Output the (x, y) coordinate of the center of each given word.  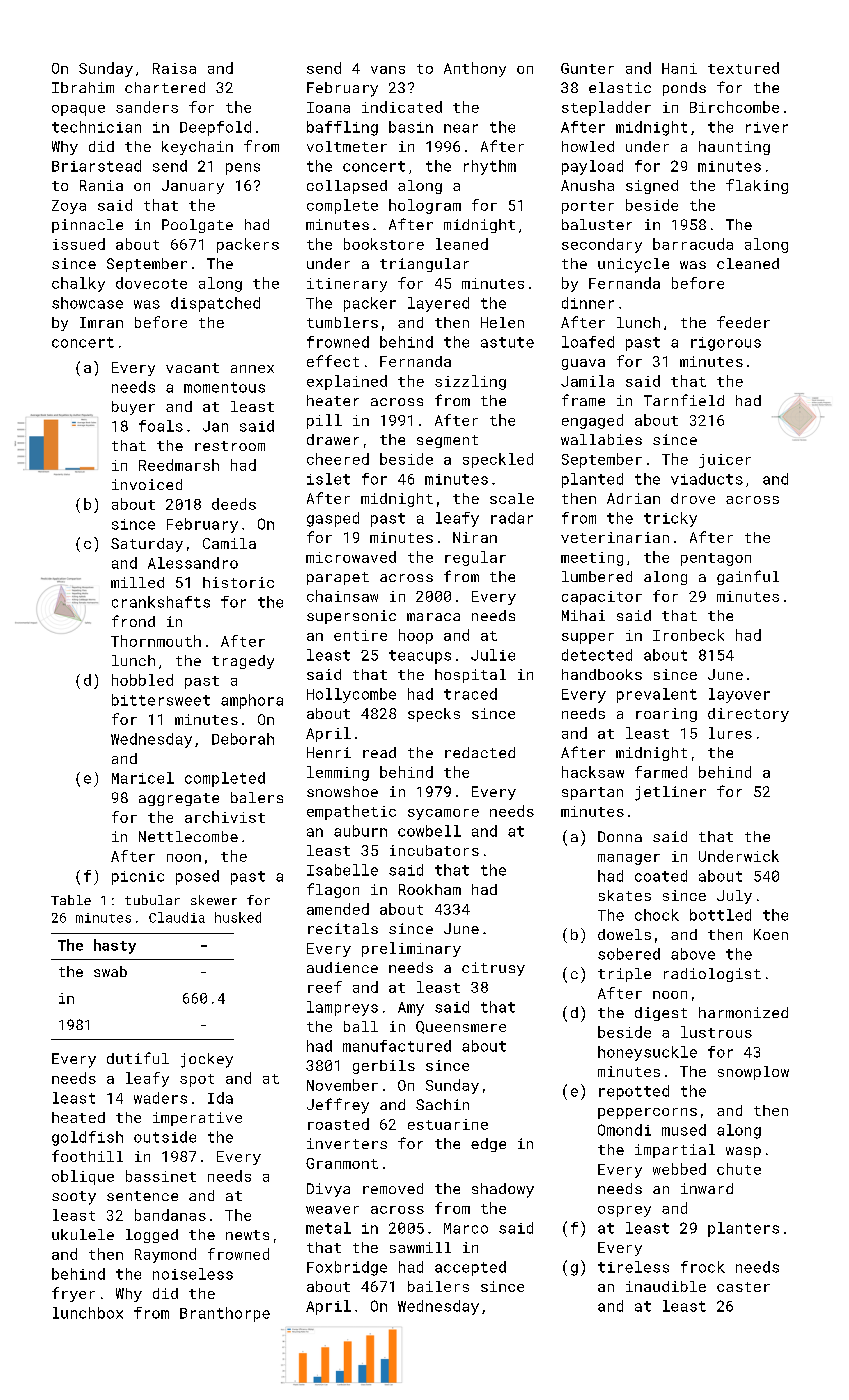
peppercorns (647, 1113)
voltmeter (347, 146)
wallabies (601, 439)
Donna (620, 836)
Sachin (442, 1104)
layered (438, 304)
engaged (592, 421)
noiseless (193, 1274)
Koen (771, 934)
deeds (234, 504)
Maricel (143, 778)
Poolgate (197, 226)
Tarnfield (684, 400)
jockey (207, 1060)
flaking (757, 186)
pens (243, 169)
